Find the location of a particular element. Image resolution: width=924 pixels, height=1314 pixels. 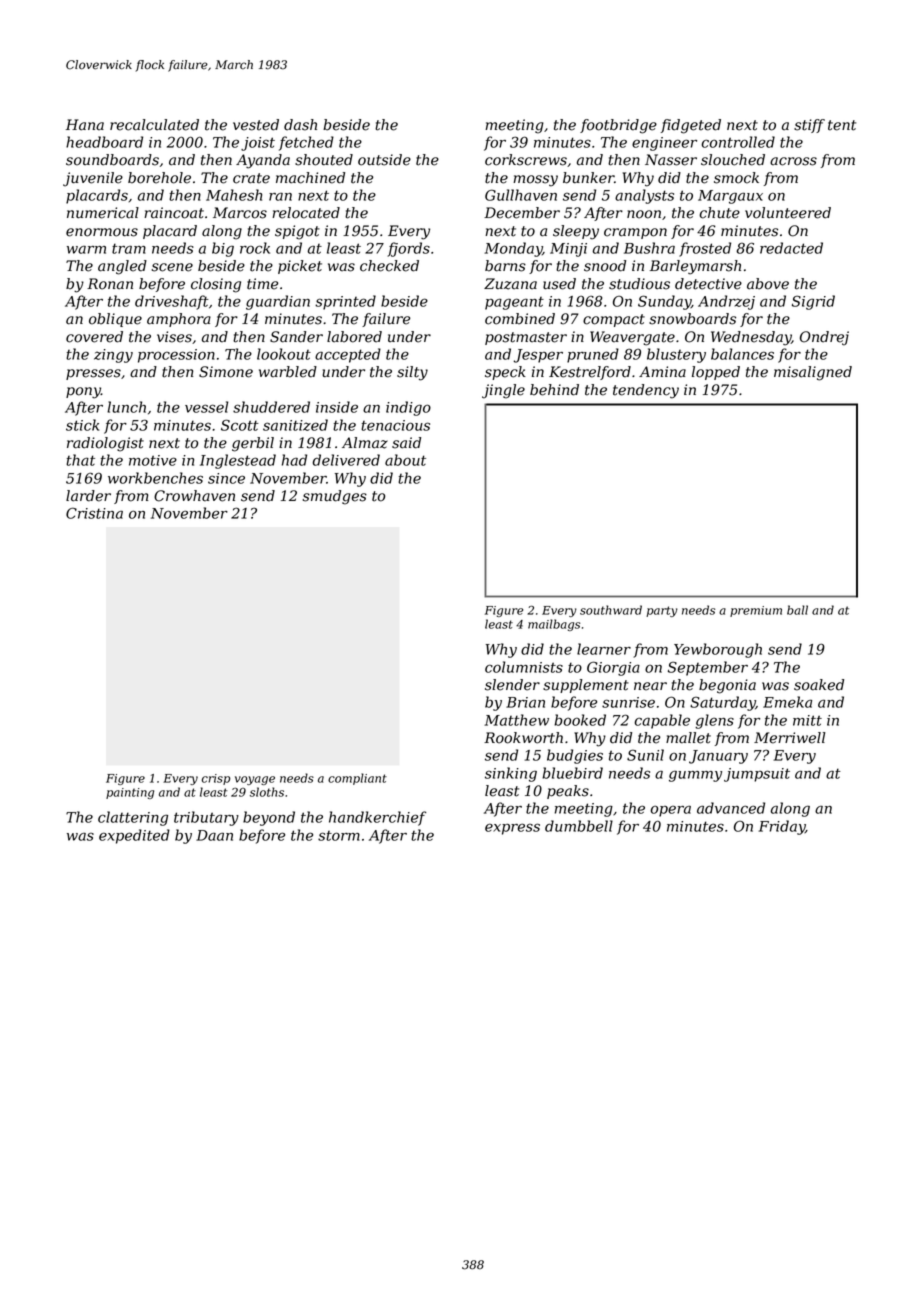

smock is located at coordinates (736, 178).
